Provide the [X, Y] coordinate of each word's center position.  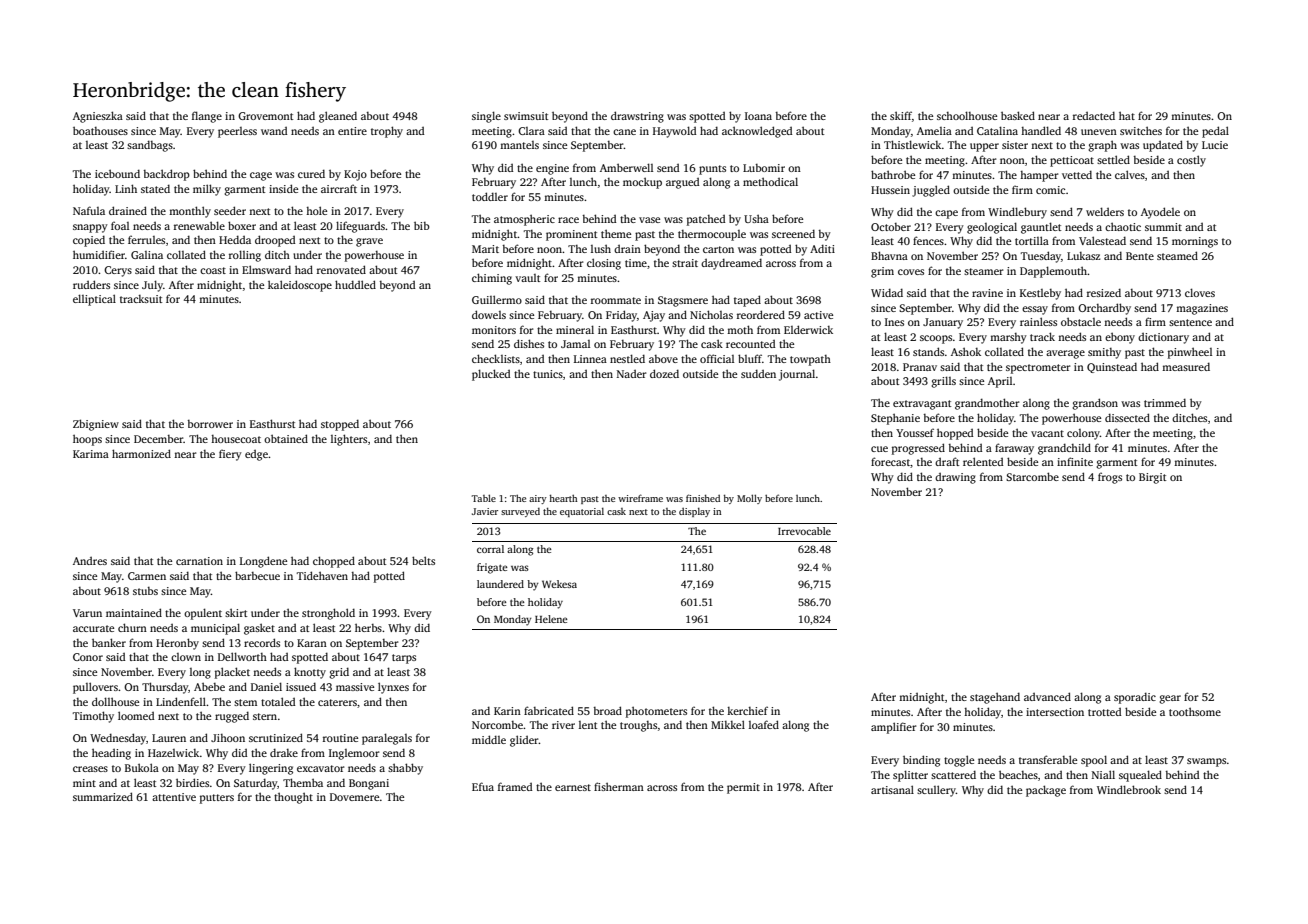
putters [217, 799]
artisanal [892, 789]
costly [1191, 161]
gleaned [338, 117]
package [1046, 791]
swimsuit [526, 116]
